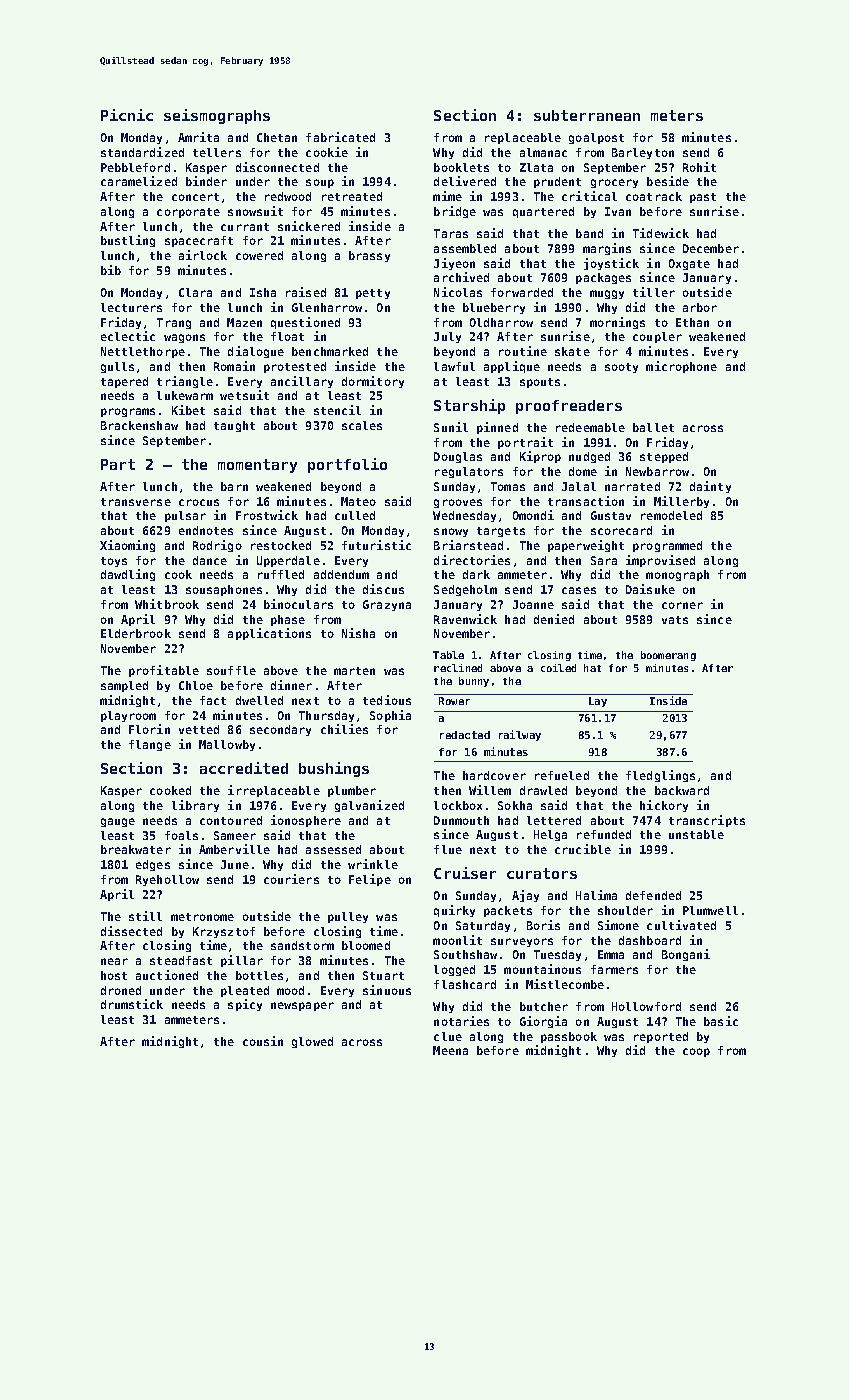 The image size is (849, 1400). What do you see at coordinates (710, 487) in the image?
I see `dainty` at bounding box center [710, 487].
